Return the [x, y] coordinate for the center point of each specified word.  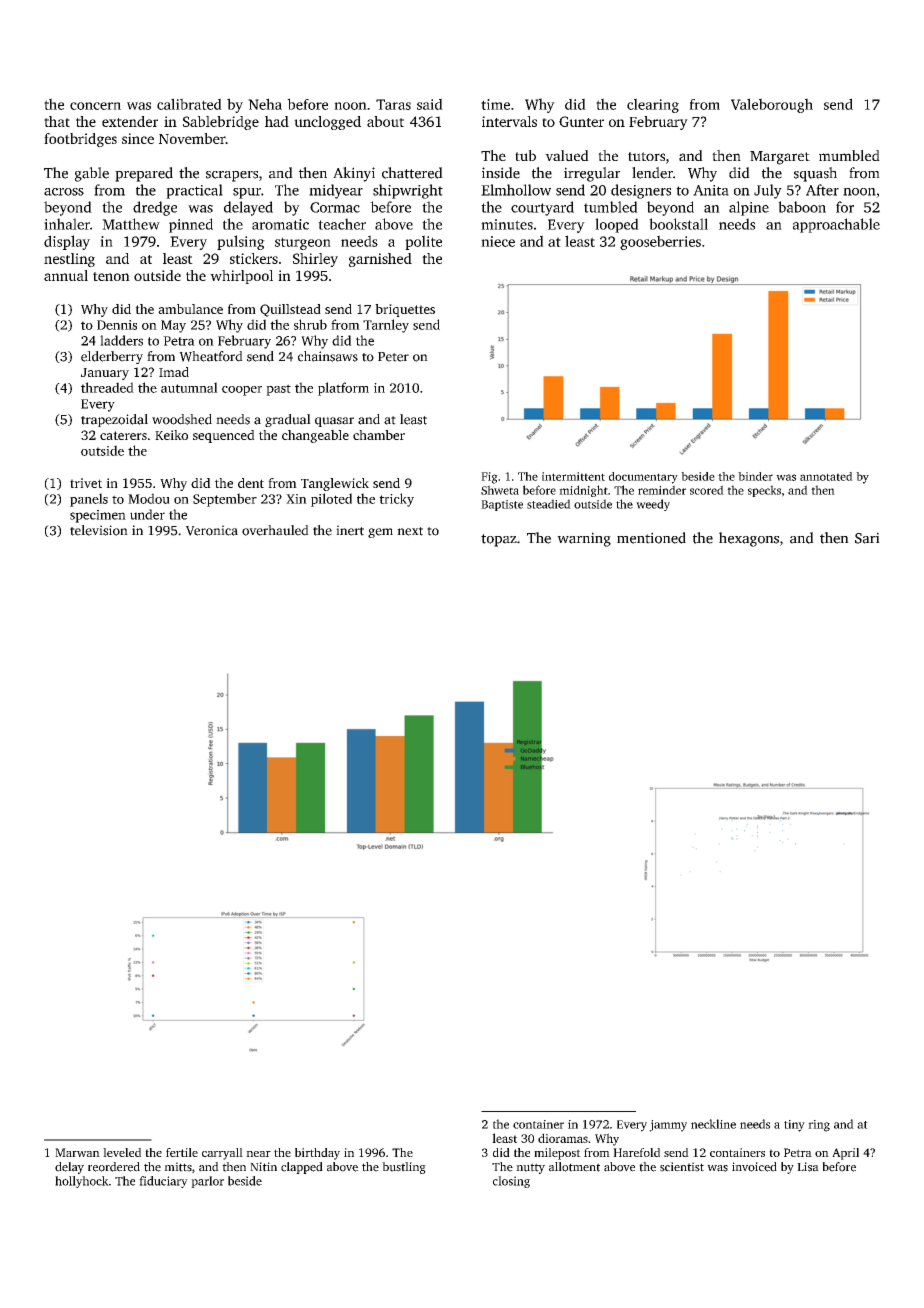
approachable [836, 225]
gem [380, 533]
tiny [794, 1126]
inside [501, 173]
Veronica [212, 530]
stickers [254, 258]
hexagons [749, 539]
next [410, 531]
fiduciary [163, 1182]
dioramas [563, 1138]
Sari [867, 538]
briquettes [405, 310]
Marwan [77, 1152]
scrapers [232, 176]
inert [350, 530]
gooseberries [660, 242]
